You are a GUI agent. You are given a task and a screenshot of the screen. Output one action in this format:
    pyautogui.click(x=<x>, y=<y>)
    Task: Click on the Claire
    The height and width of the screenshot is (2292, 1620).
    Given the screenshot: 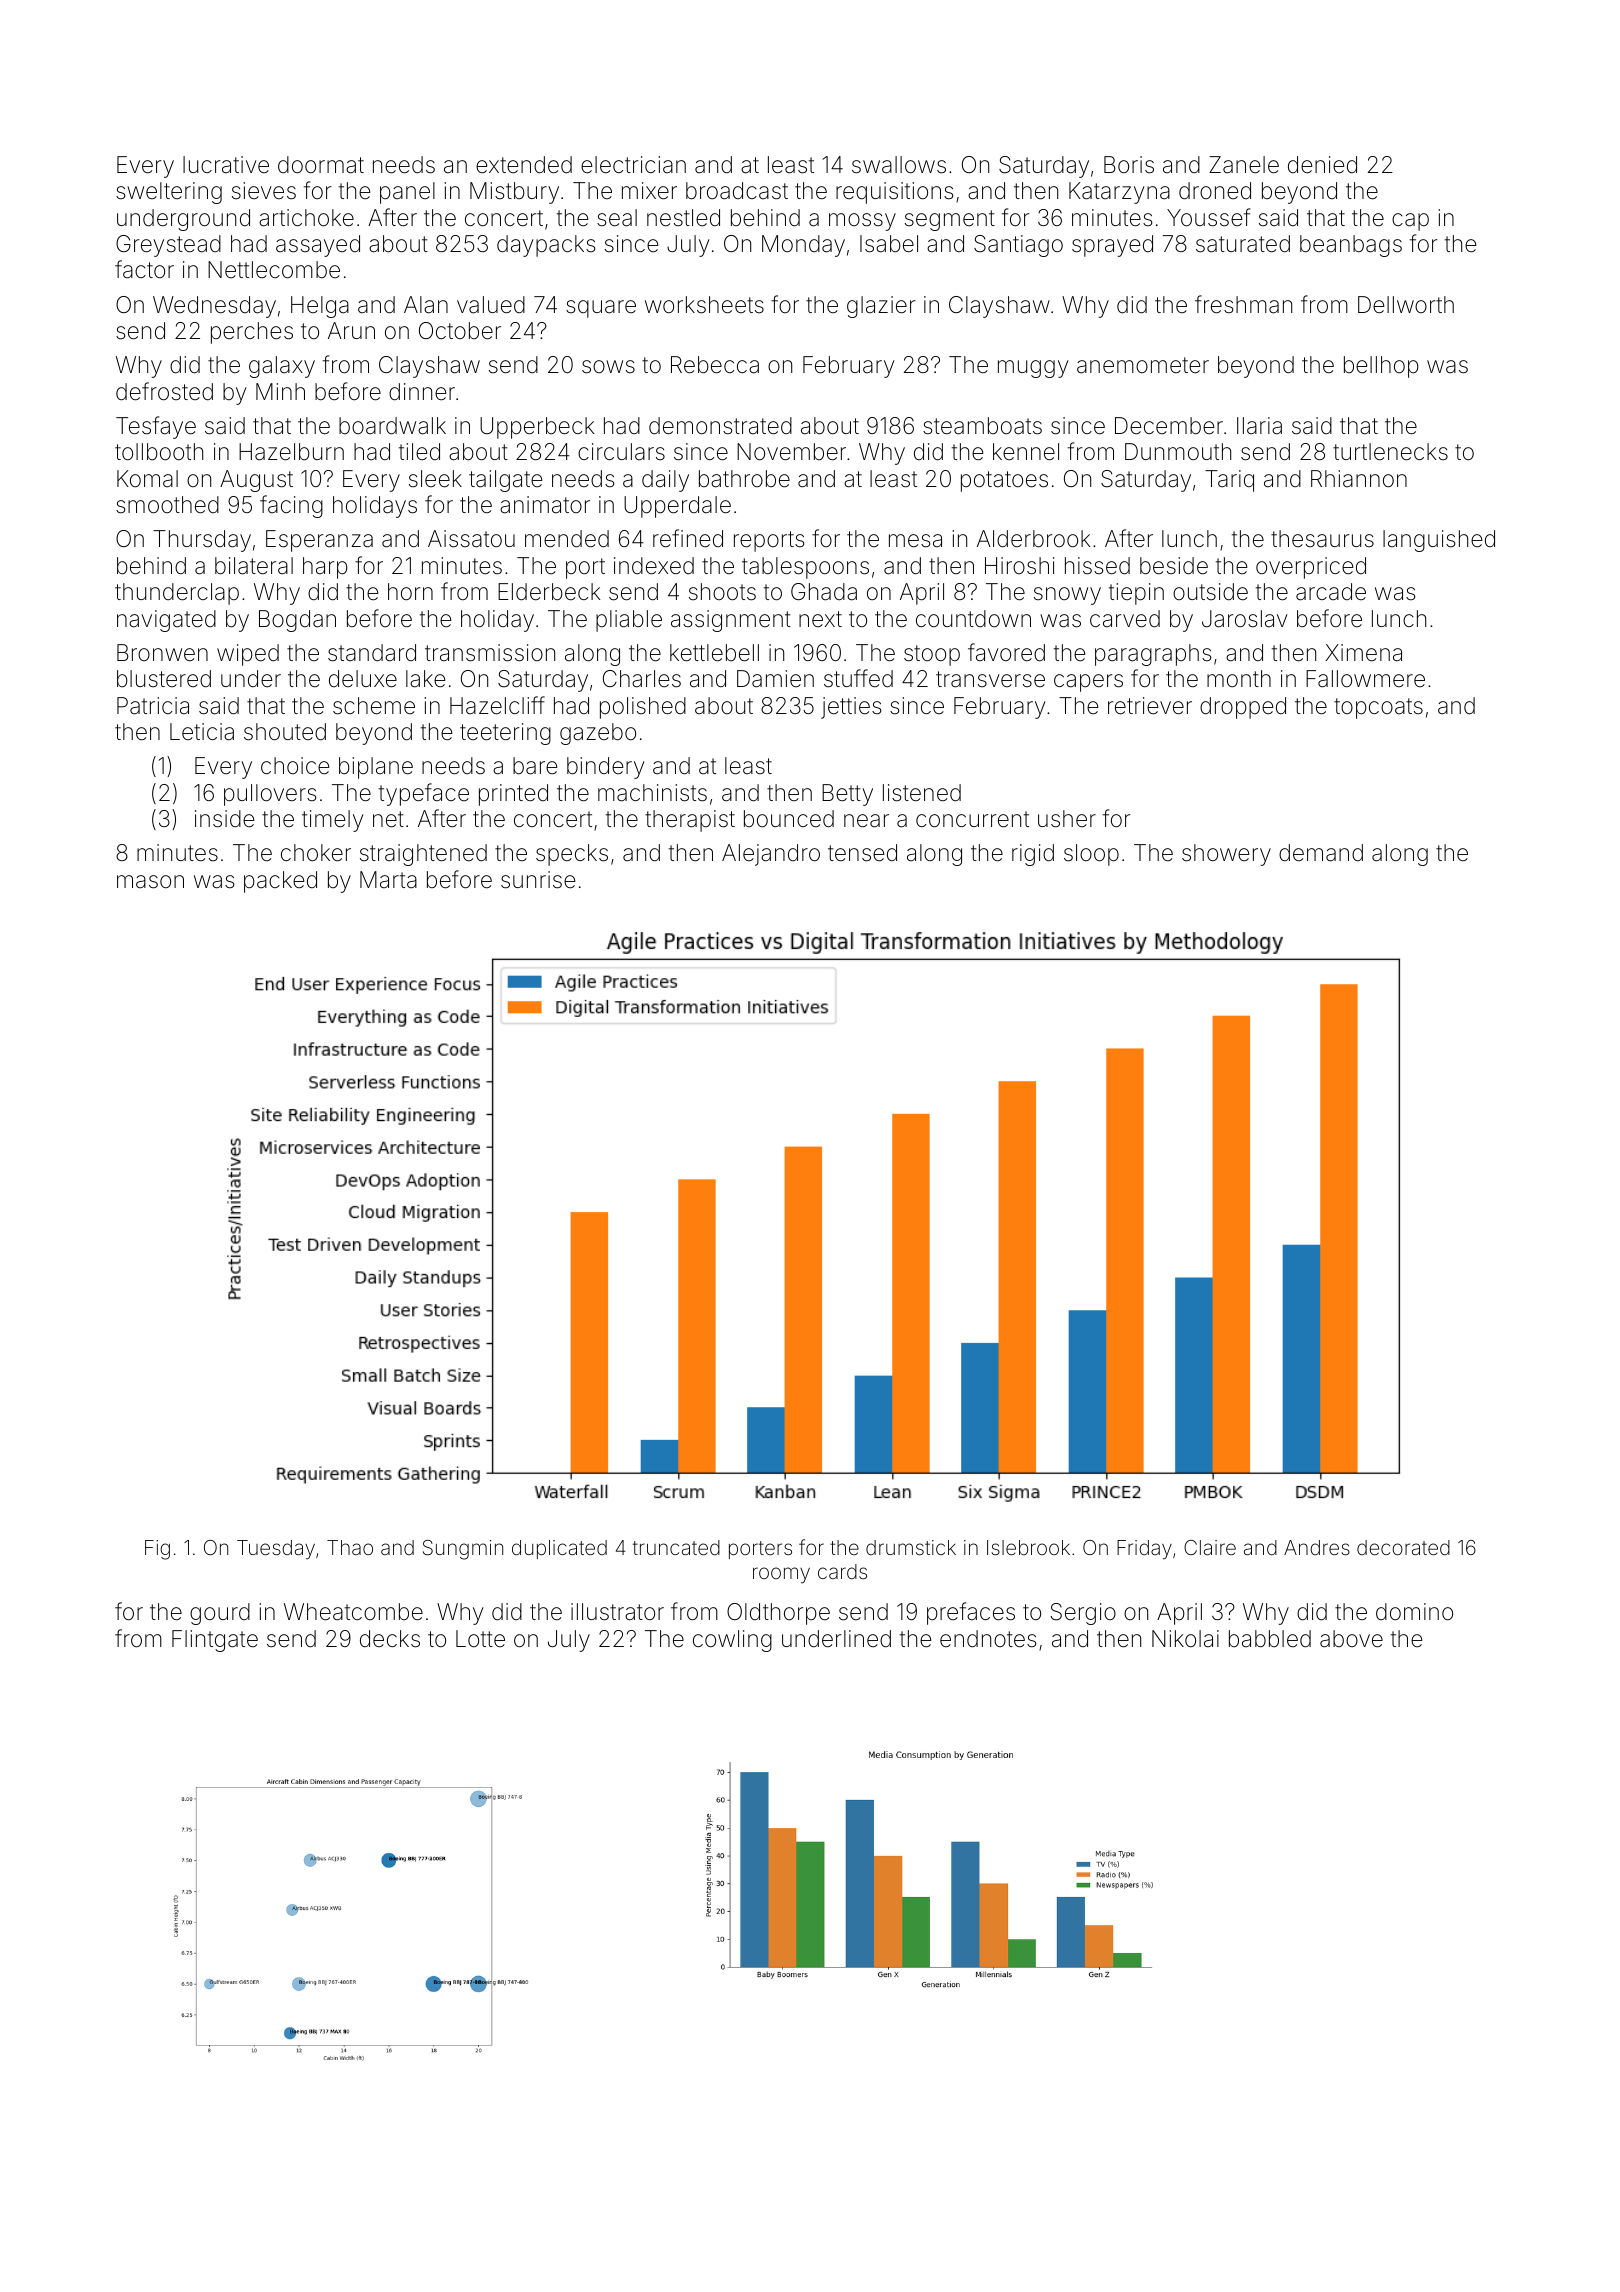 What is the action you would take?
    pyautogui.click(x=1210, y=1547)
